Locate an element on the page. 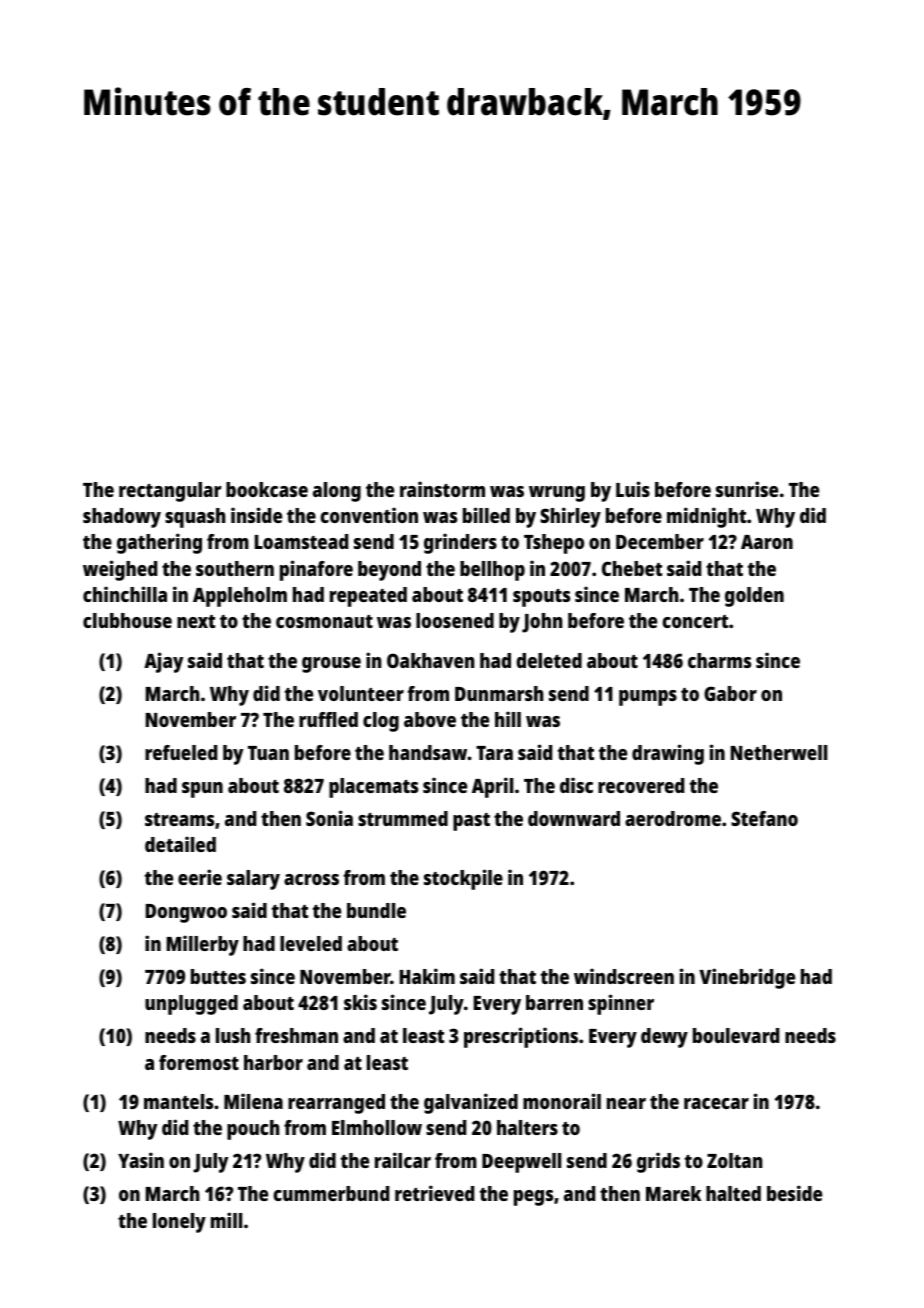 Image resolution: width=924 pixels, height=1308 pixels. Yasin is located at coordinates (141, 1160).
